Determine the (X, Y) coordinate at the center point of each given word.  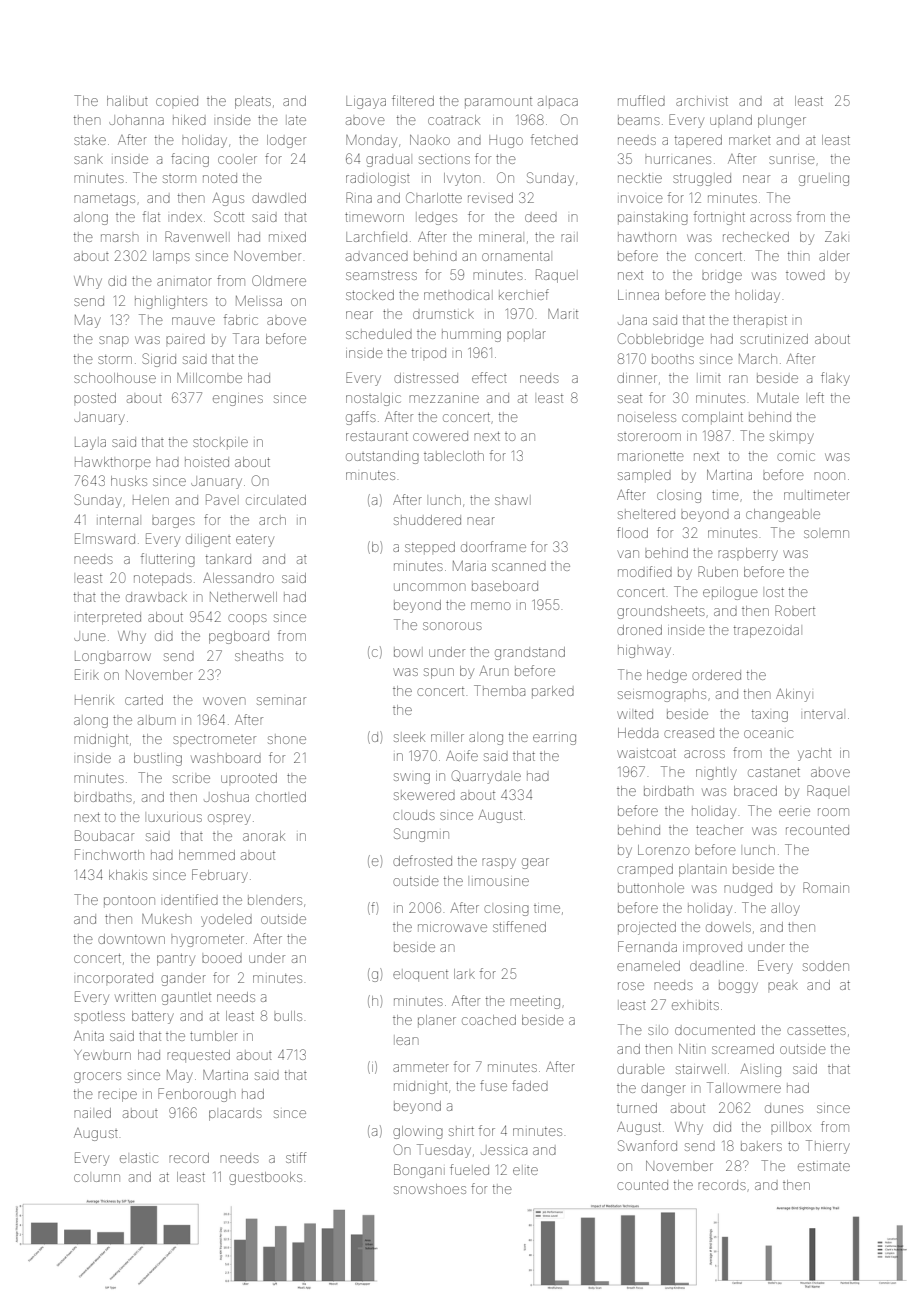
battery (153, 1017)
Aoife (462, 755)
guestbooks (265, 1178)
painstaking (653, 218)
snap (114, 341)
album (157, 721)
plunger (782, 122)
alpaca (558, 102)
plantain (702, 871)
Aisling (760, 1070)
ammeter (421, 1067)
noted (220, 178)
